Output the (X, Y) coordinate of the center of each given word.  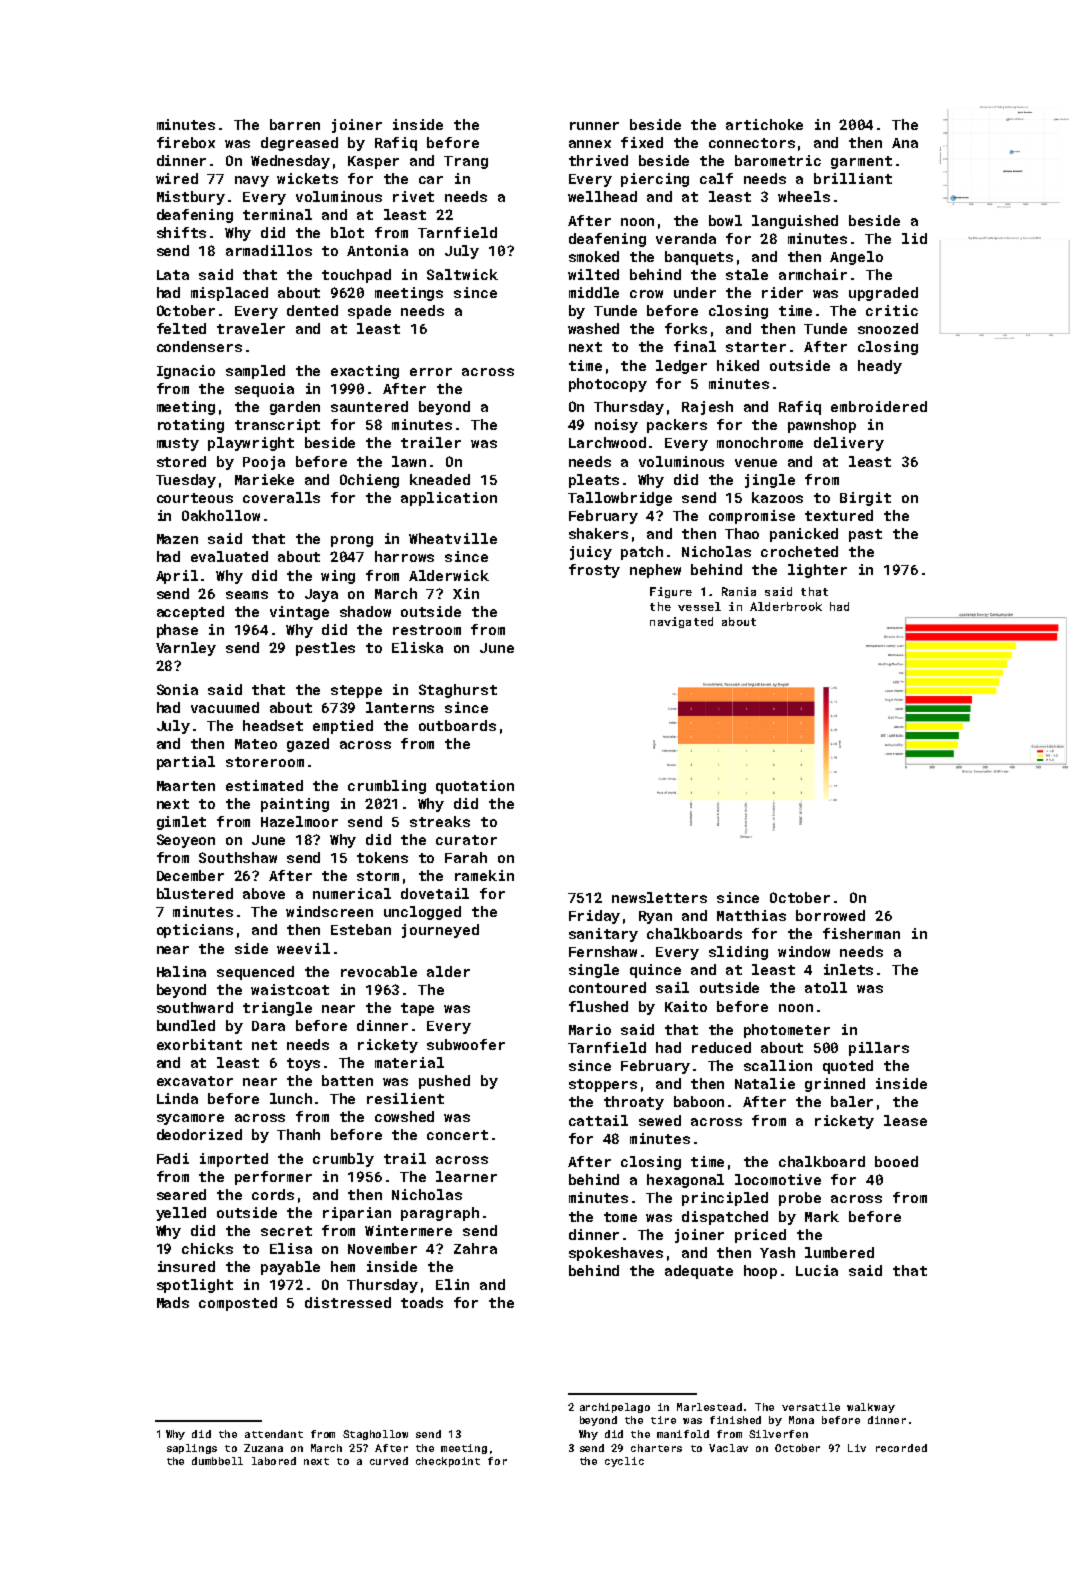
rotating (191, 426)
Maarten (186, 786)
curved (389, 1461)
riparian (357, 1214)
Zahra (475, 1248)
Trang (466, 162)
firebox (186, 142)
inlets (848, 969)
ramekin (484, 875)
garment (861, 162)
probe (800, 1199)
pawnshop (822, 426)
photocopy (608, 385)
